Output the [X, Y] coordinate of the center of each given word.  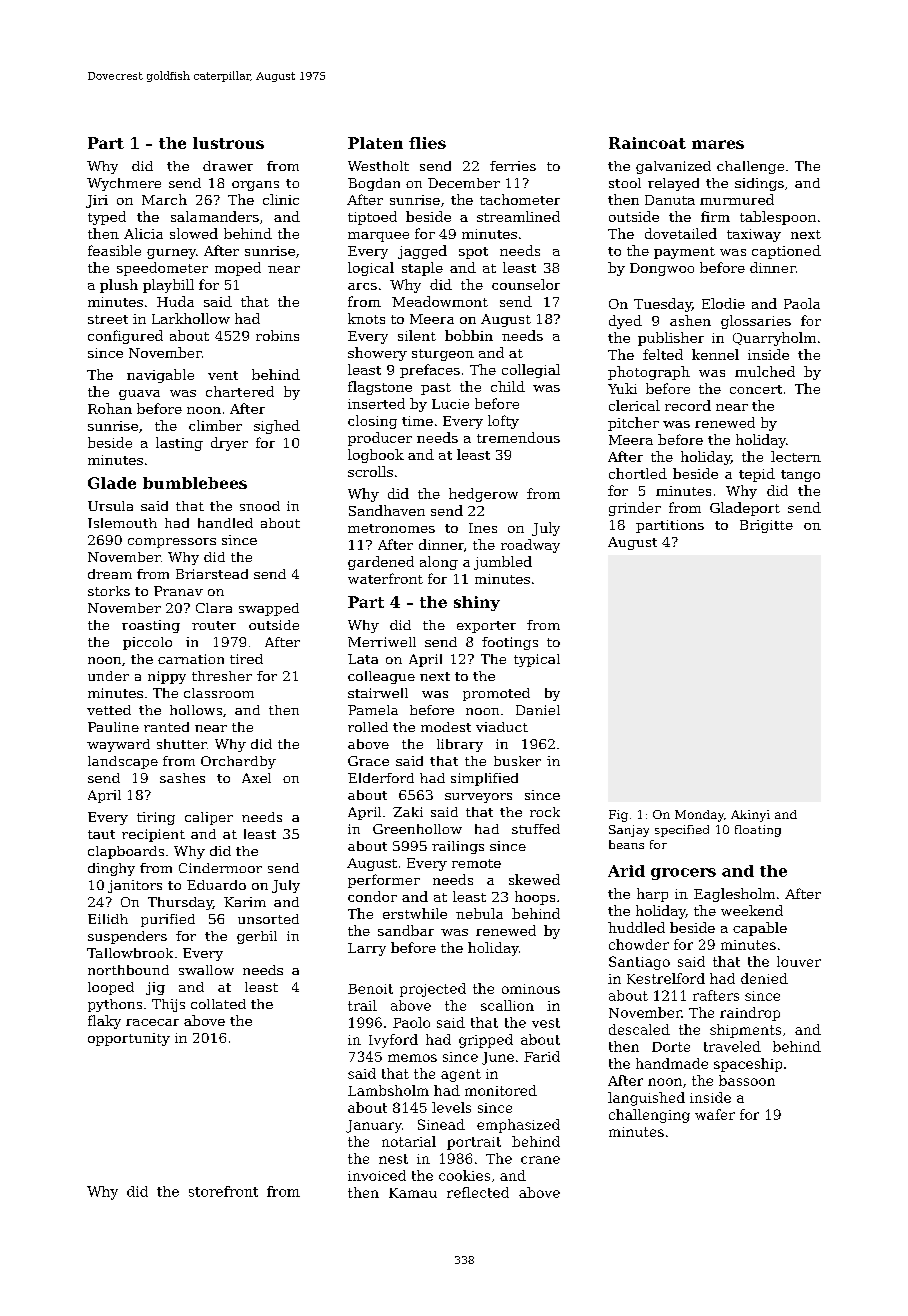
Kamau [413, 1193]
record [688, 405]
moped [238, 269]
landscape [123, 762]
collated [218, 1004]
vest [546, 1023]
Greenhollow [417, 829]
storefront [223, 1191]
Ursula [110, 506]
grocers [683, 874]
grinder [635, 509]
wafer [715, 1114]
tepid [757, 475]
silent [417, 335]
